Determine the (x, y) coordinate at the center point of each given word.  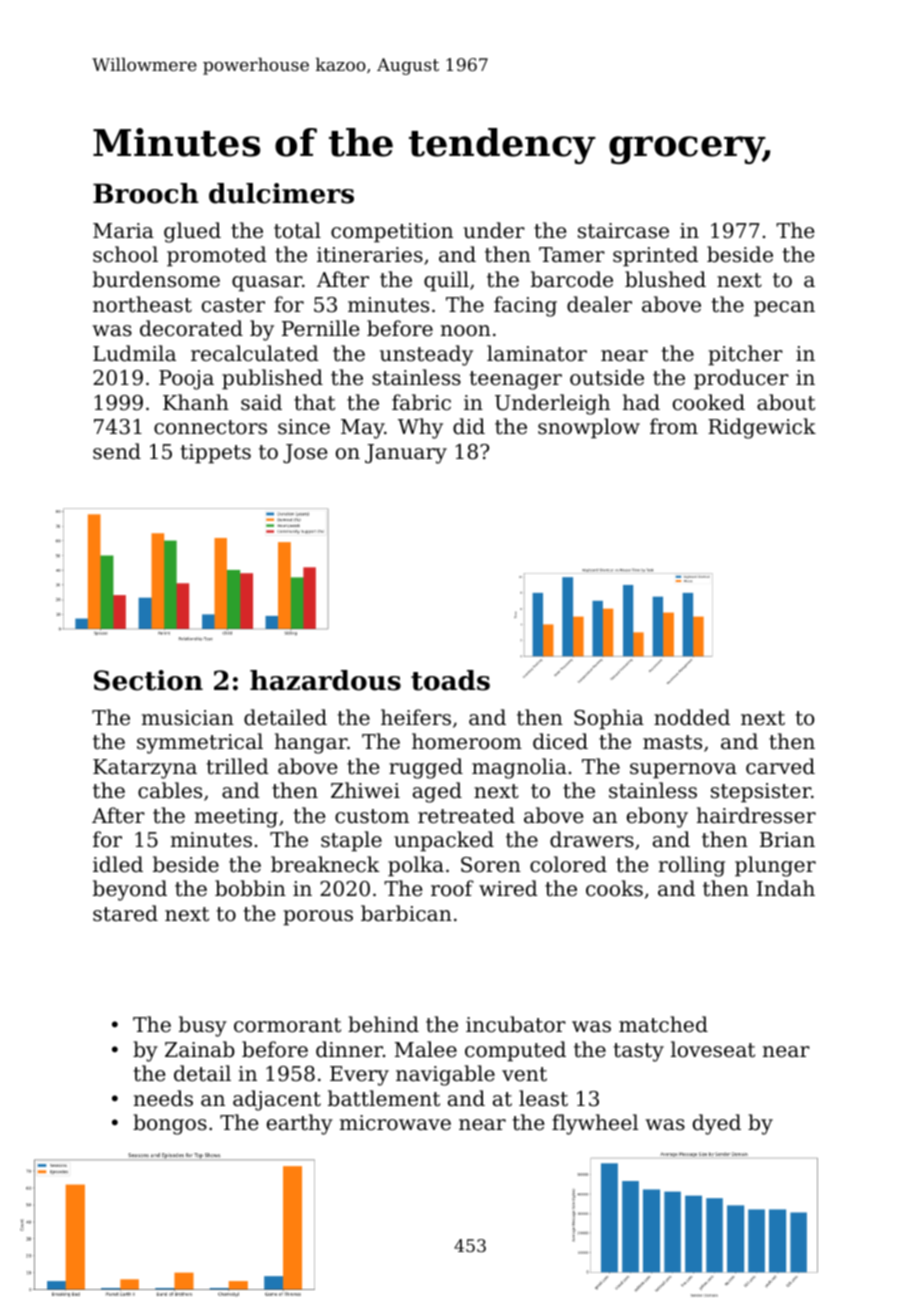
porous (318, 918)
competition (392, 233)
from (674, 426)
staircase (623, 231)
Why (420, 428)
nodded (692, 717)
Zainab (200, 1049)
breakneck (325, 864)
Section (148, 680)
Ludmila (134, 353)
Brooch (146, 193)
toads (450, 680)
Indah (786, 888)
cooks (614, 888)
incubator (516, 1024)
